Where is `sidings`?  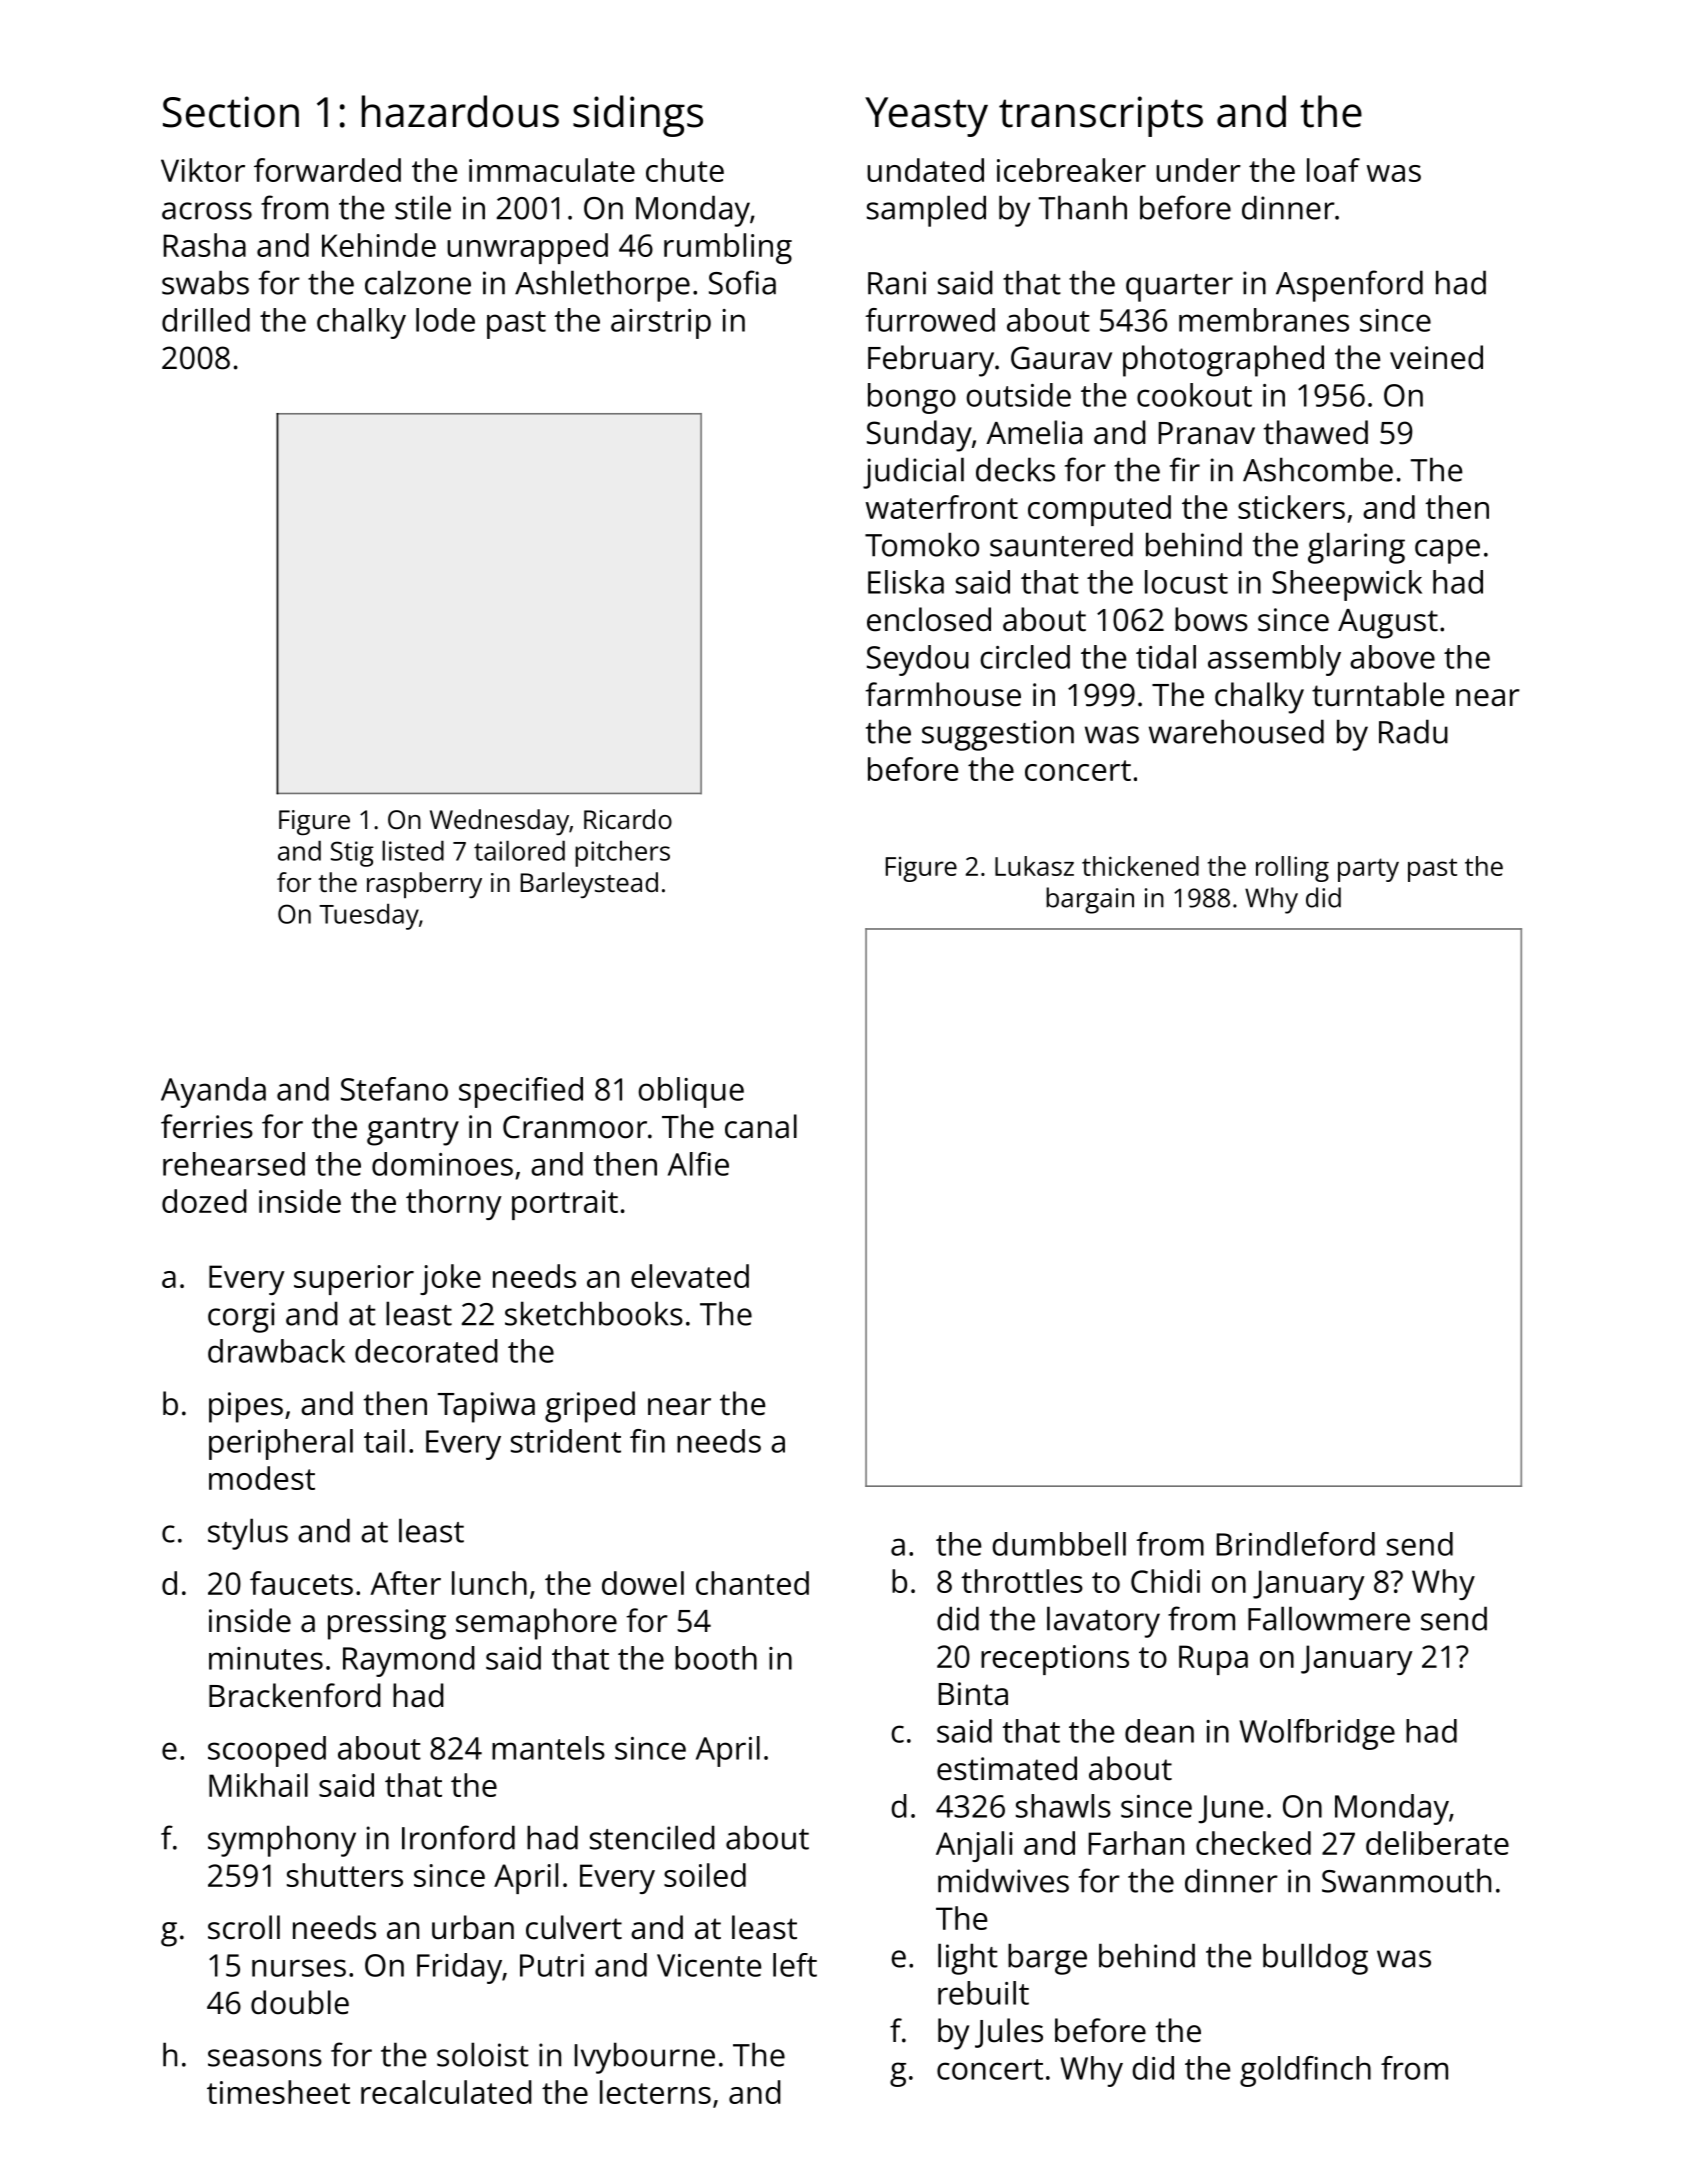 sidings is located at coordinates (638, 116).
